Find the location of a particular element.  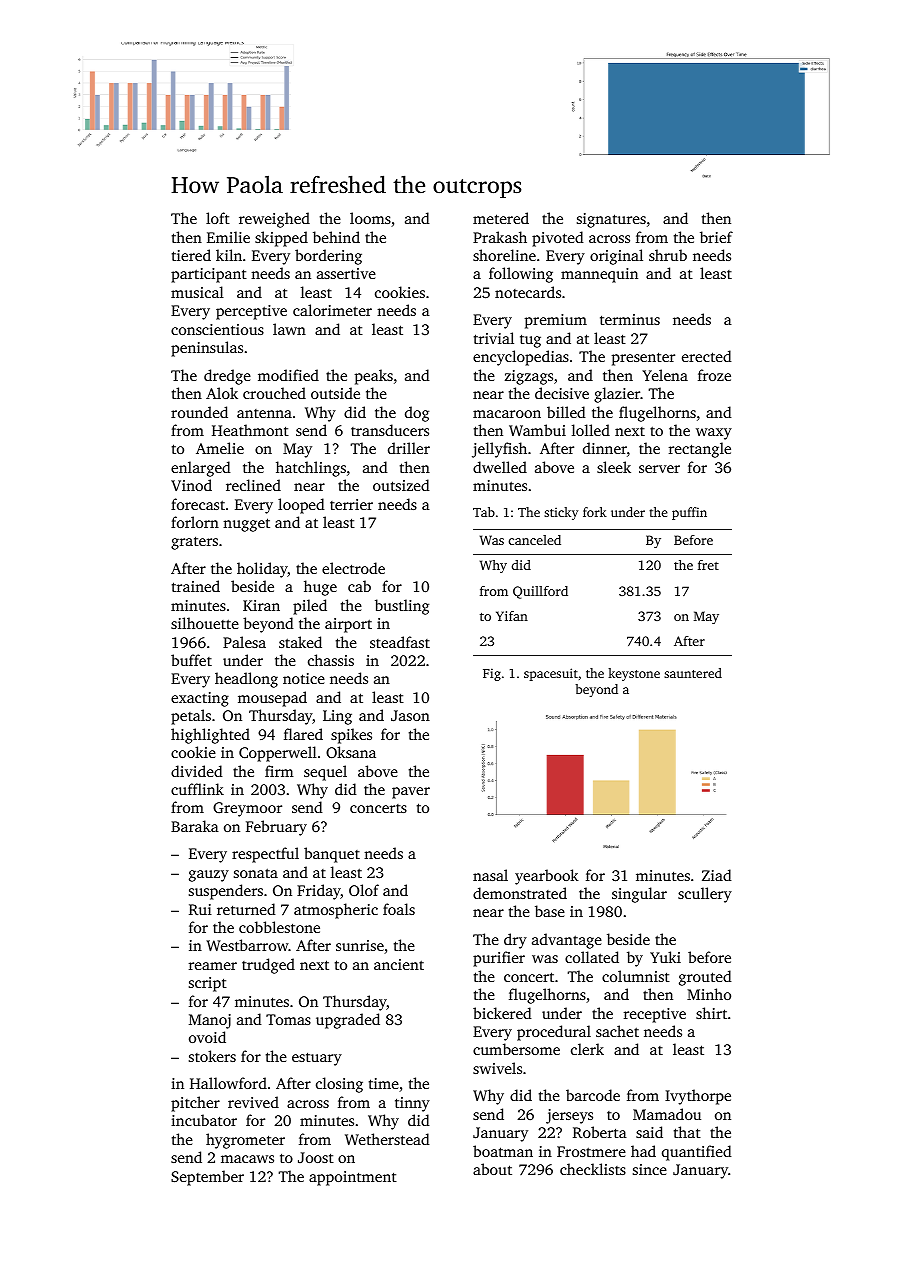

loft is located at coordinates (218, 218).
